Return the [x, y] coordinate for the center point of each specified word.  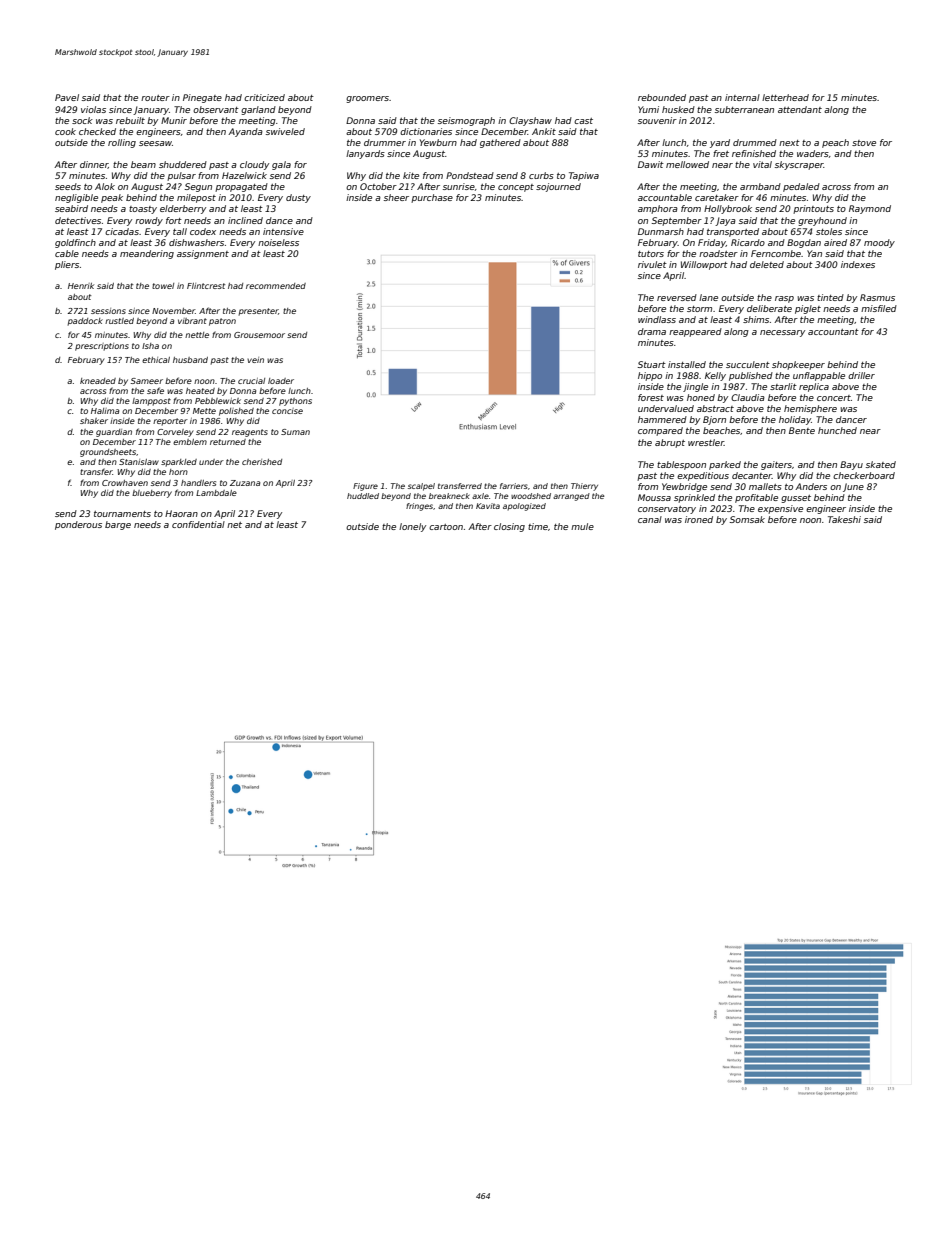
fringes [419, 507]
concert [834, 398]
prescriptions [102, 347]
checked [97, 131]
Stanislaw [139, 462]
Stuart [652, 364]
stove [864, 143]
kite [411, 175]
